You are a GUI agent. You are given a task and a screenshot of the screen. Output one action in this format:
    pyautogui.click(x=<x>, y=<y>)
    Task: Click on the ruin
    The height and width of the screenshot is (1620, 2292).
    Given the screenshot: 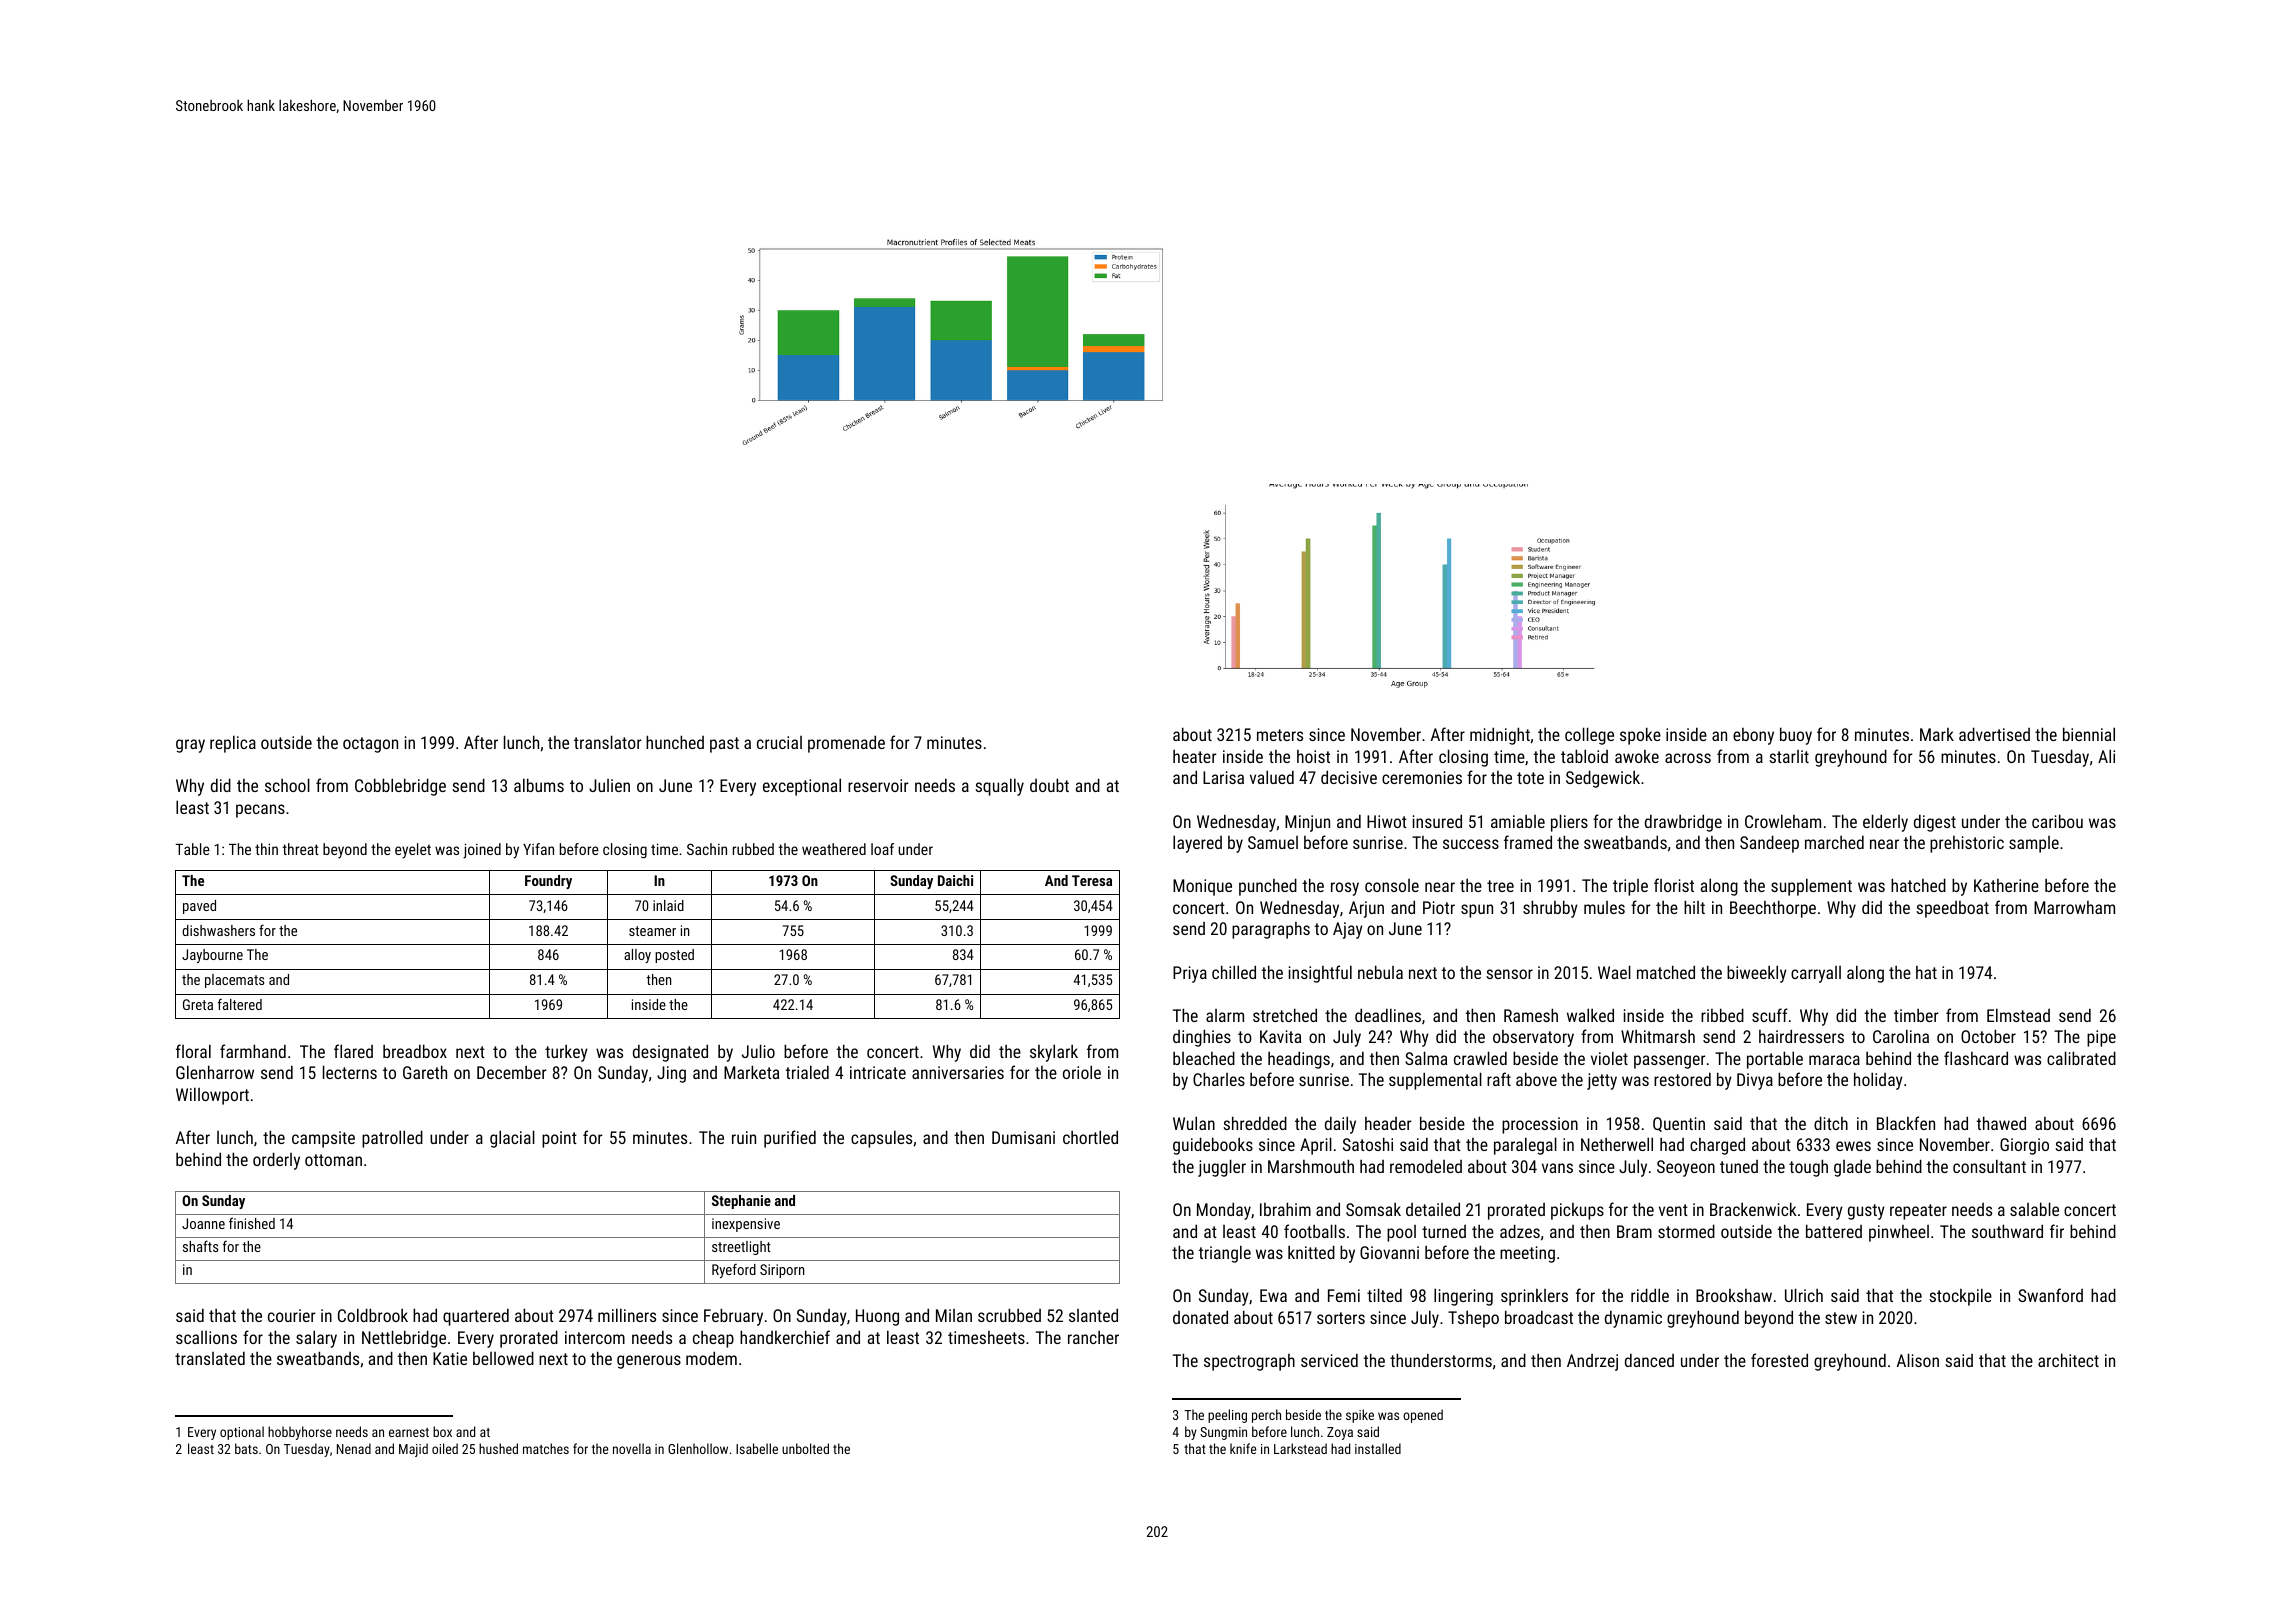 What is the action you would take?
    pyautogui.click(x=744, y=1137)
